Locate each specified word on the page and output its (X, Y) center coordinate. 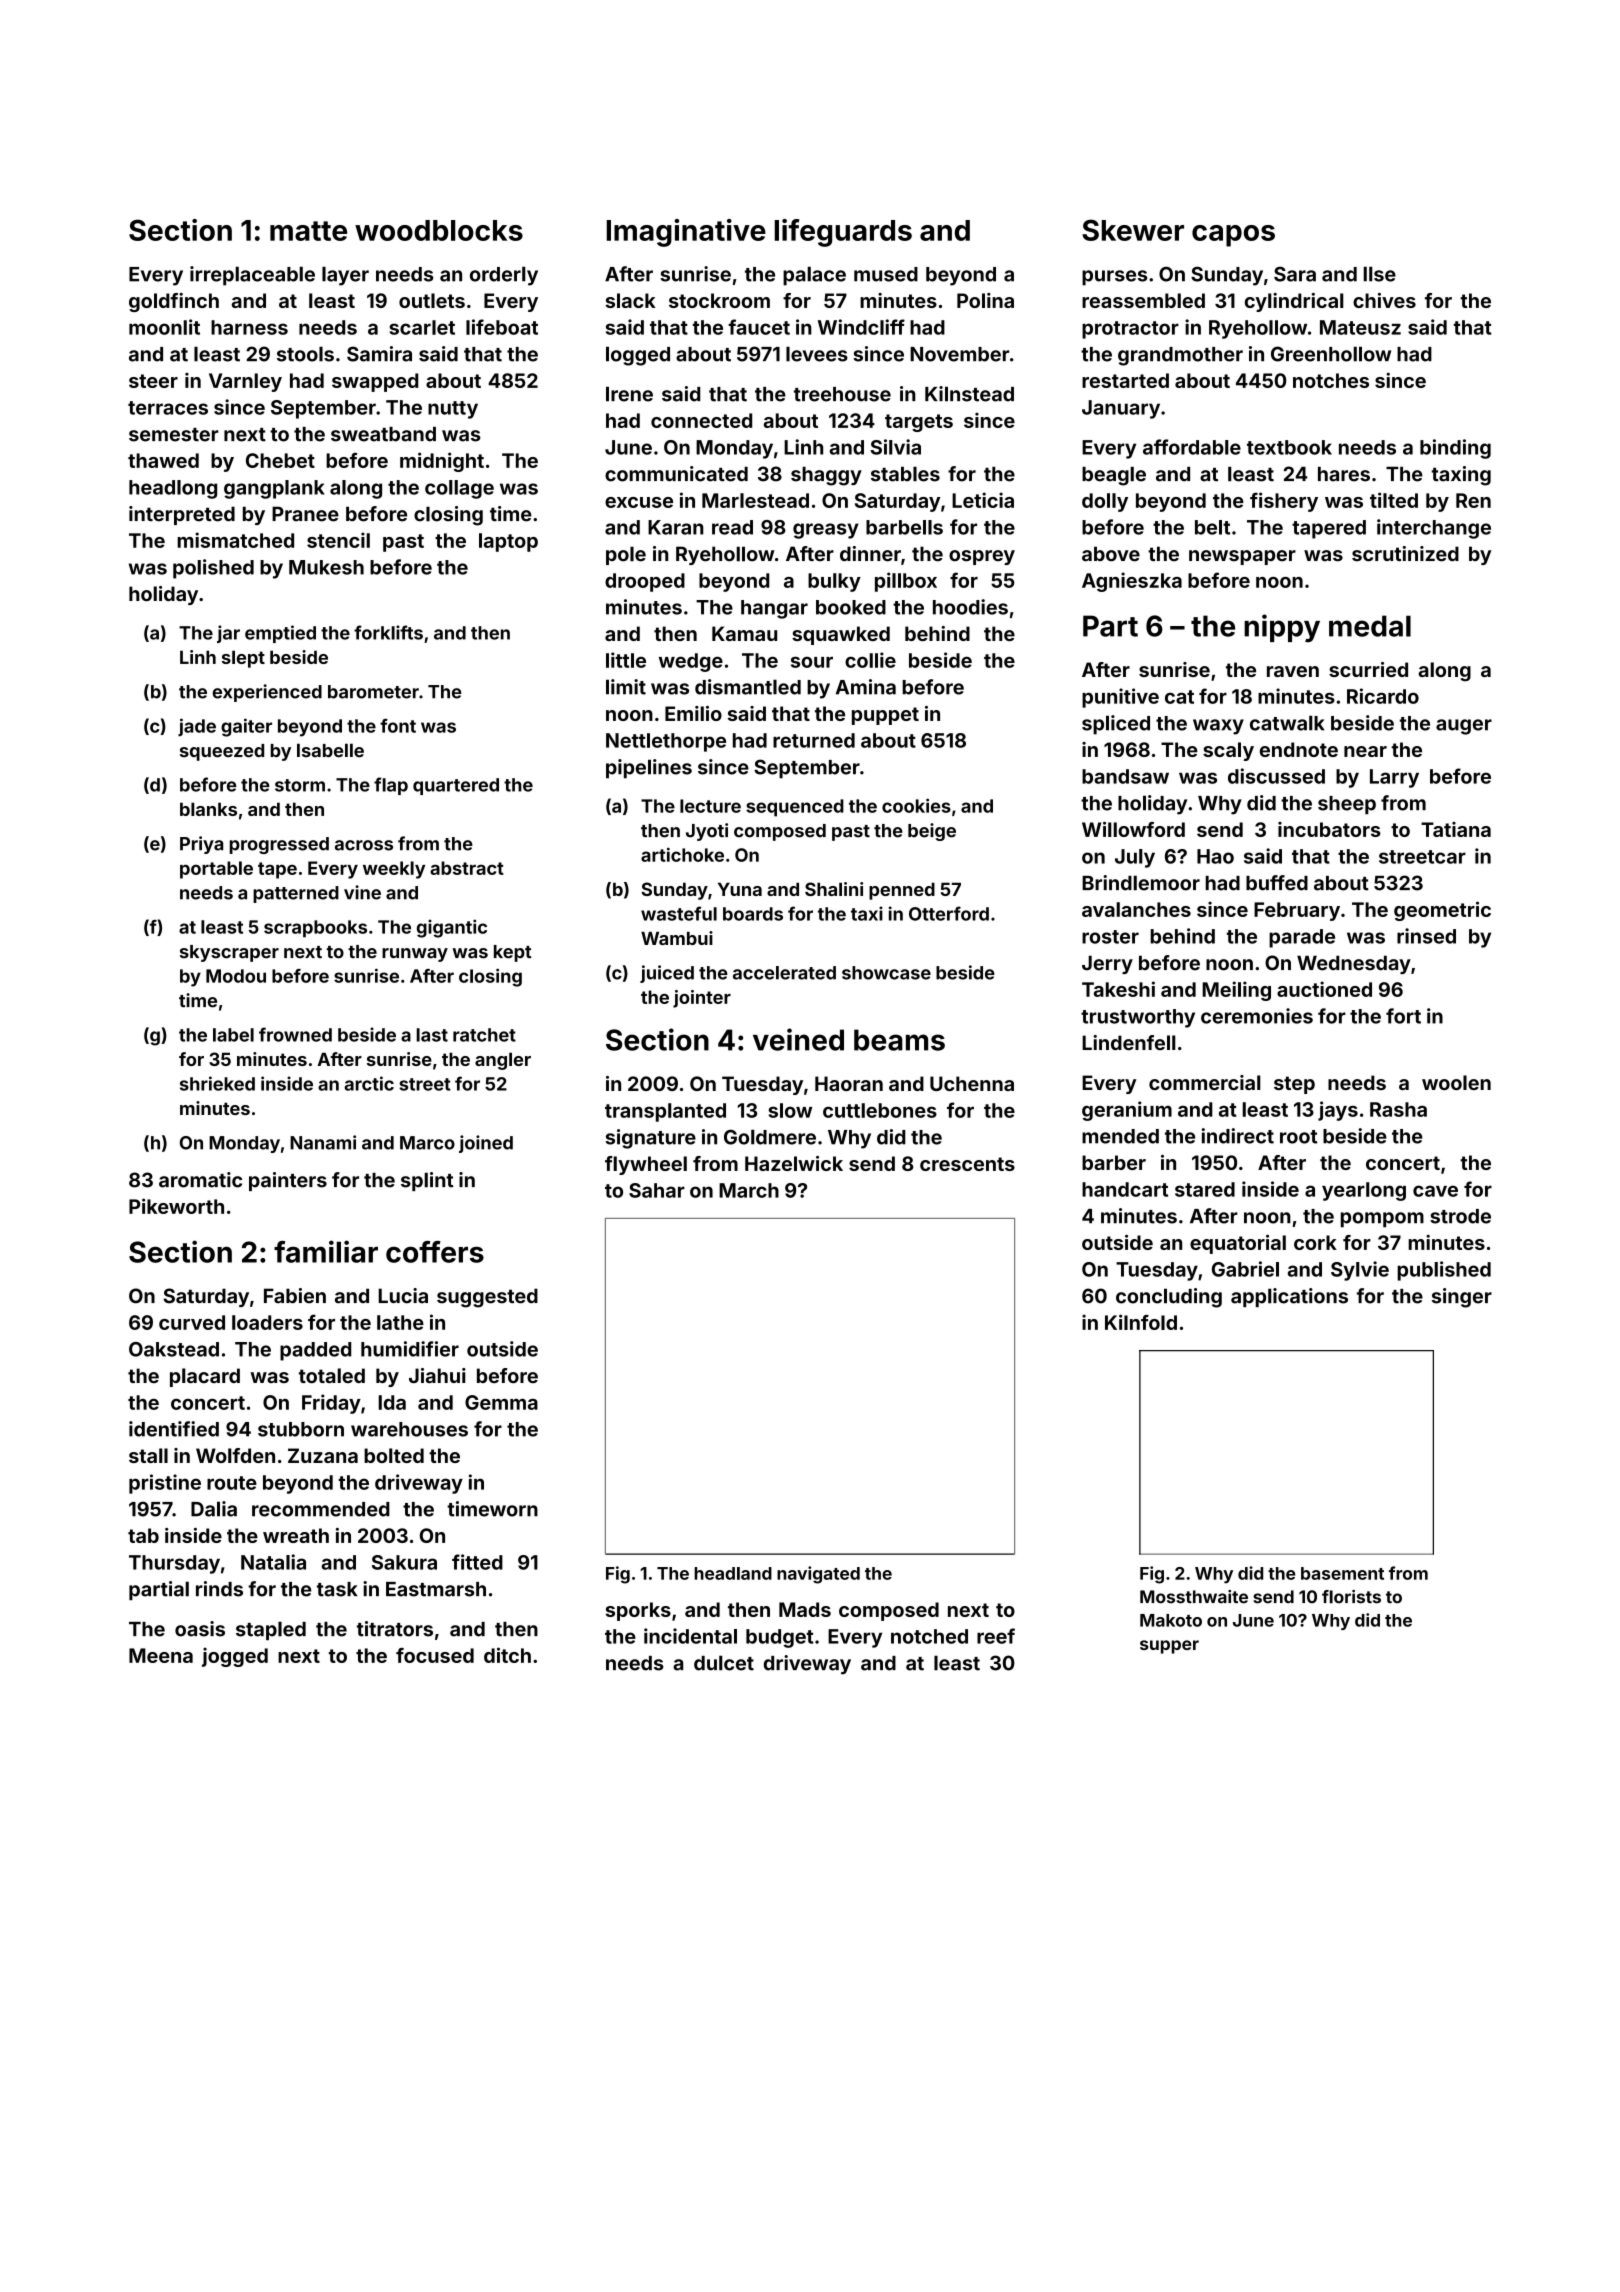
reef (996, 1636)
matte (308, 231)
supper (1169, 1647)
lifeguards (843, 233)
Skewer (1133, 230)
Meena (161, 1655)
